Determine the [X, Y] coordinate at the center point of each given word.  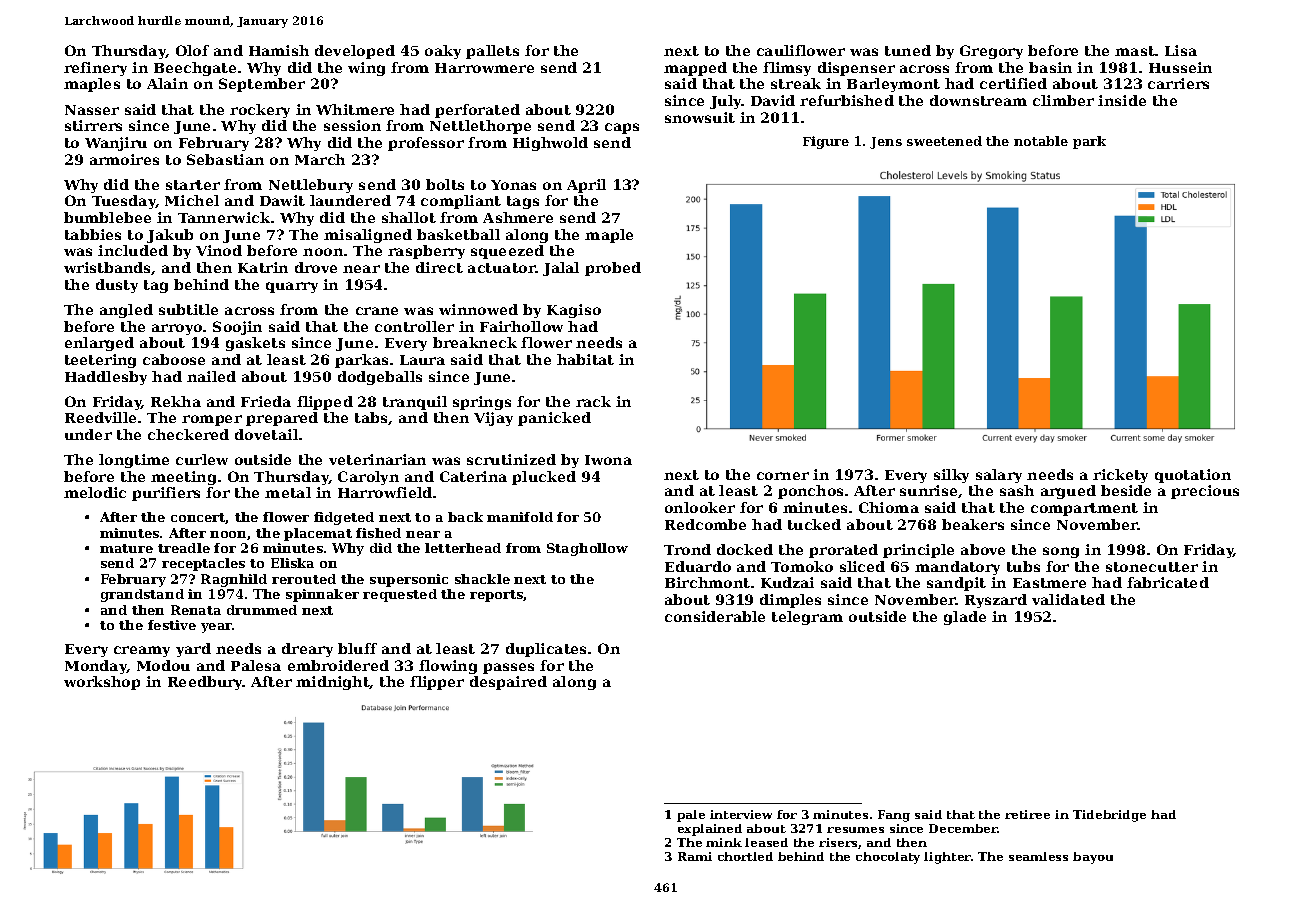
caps [622, 128]
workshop [102, 683]
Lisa [1181, 50]
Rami [695, 856]
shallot [409, 217]
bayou [1093, 858]
